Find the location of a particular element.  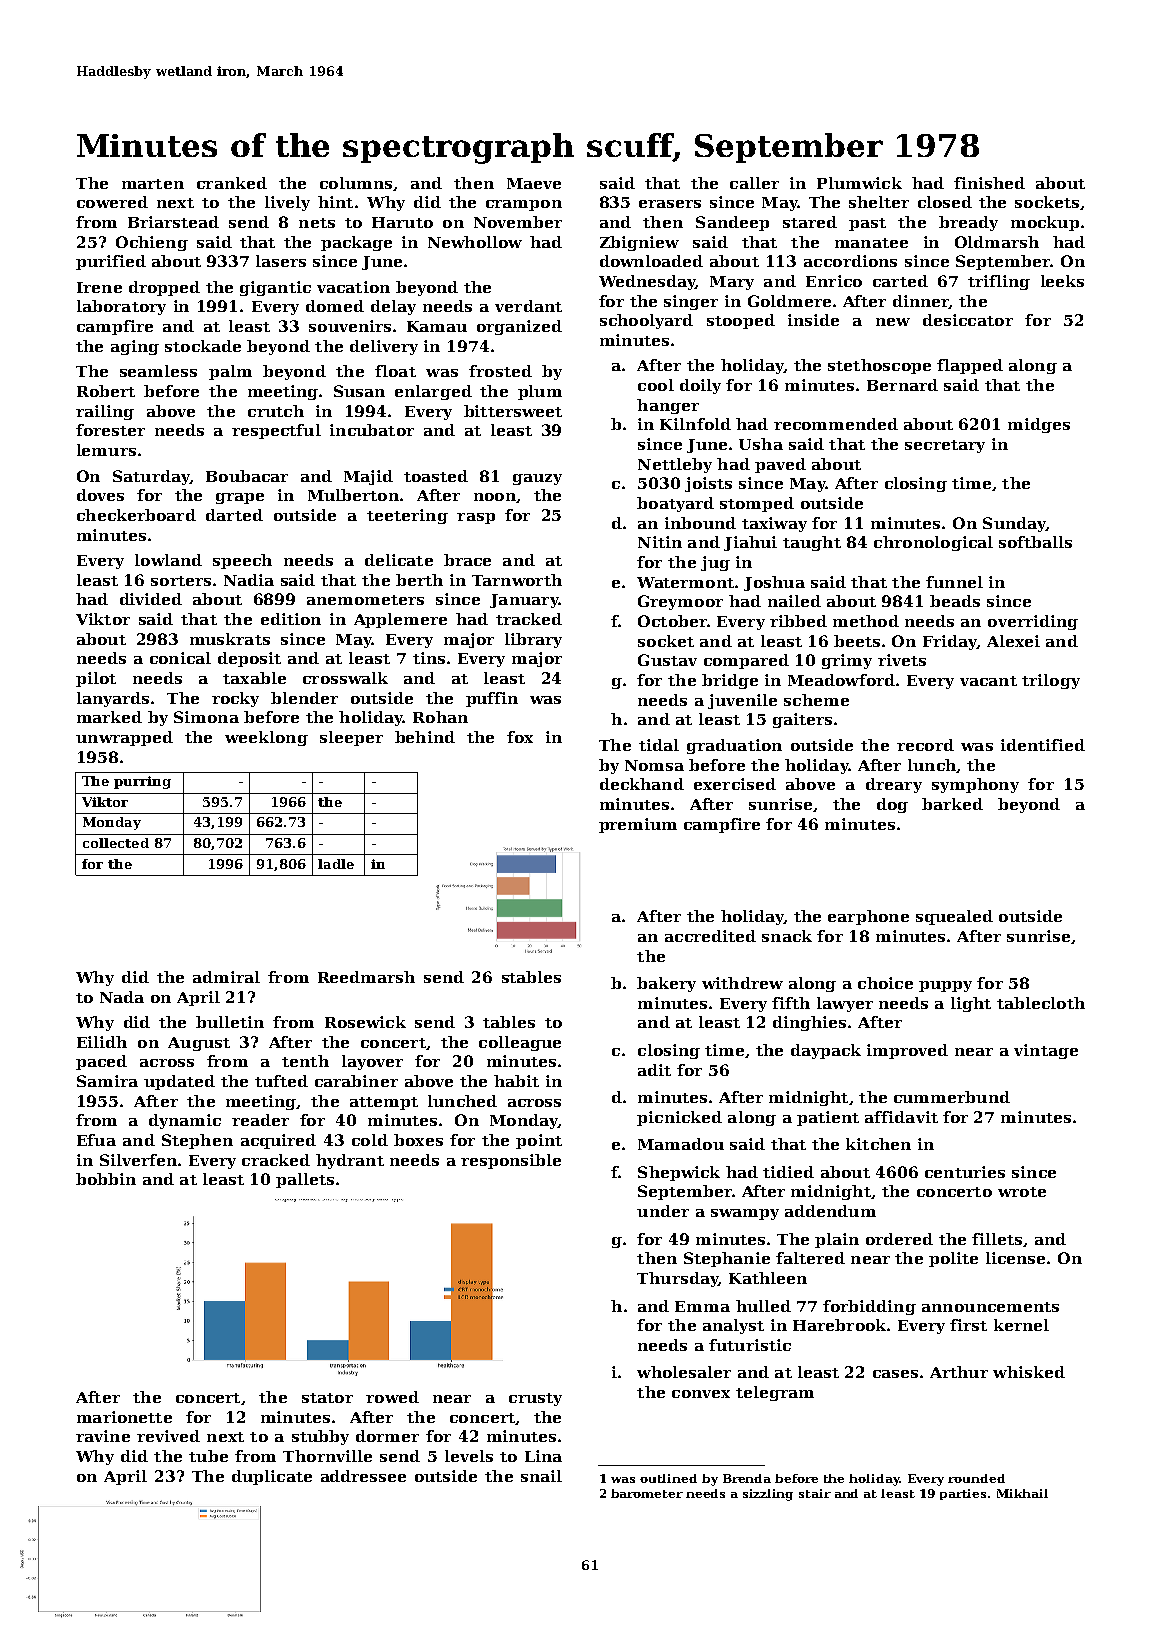

duplicate is located at coordinates (272, 1477).
